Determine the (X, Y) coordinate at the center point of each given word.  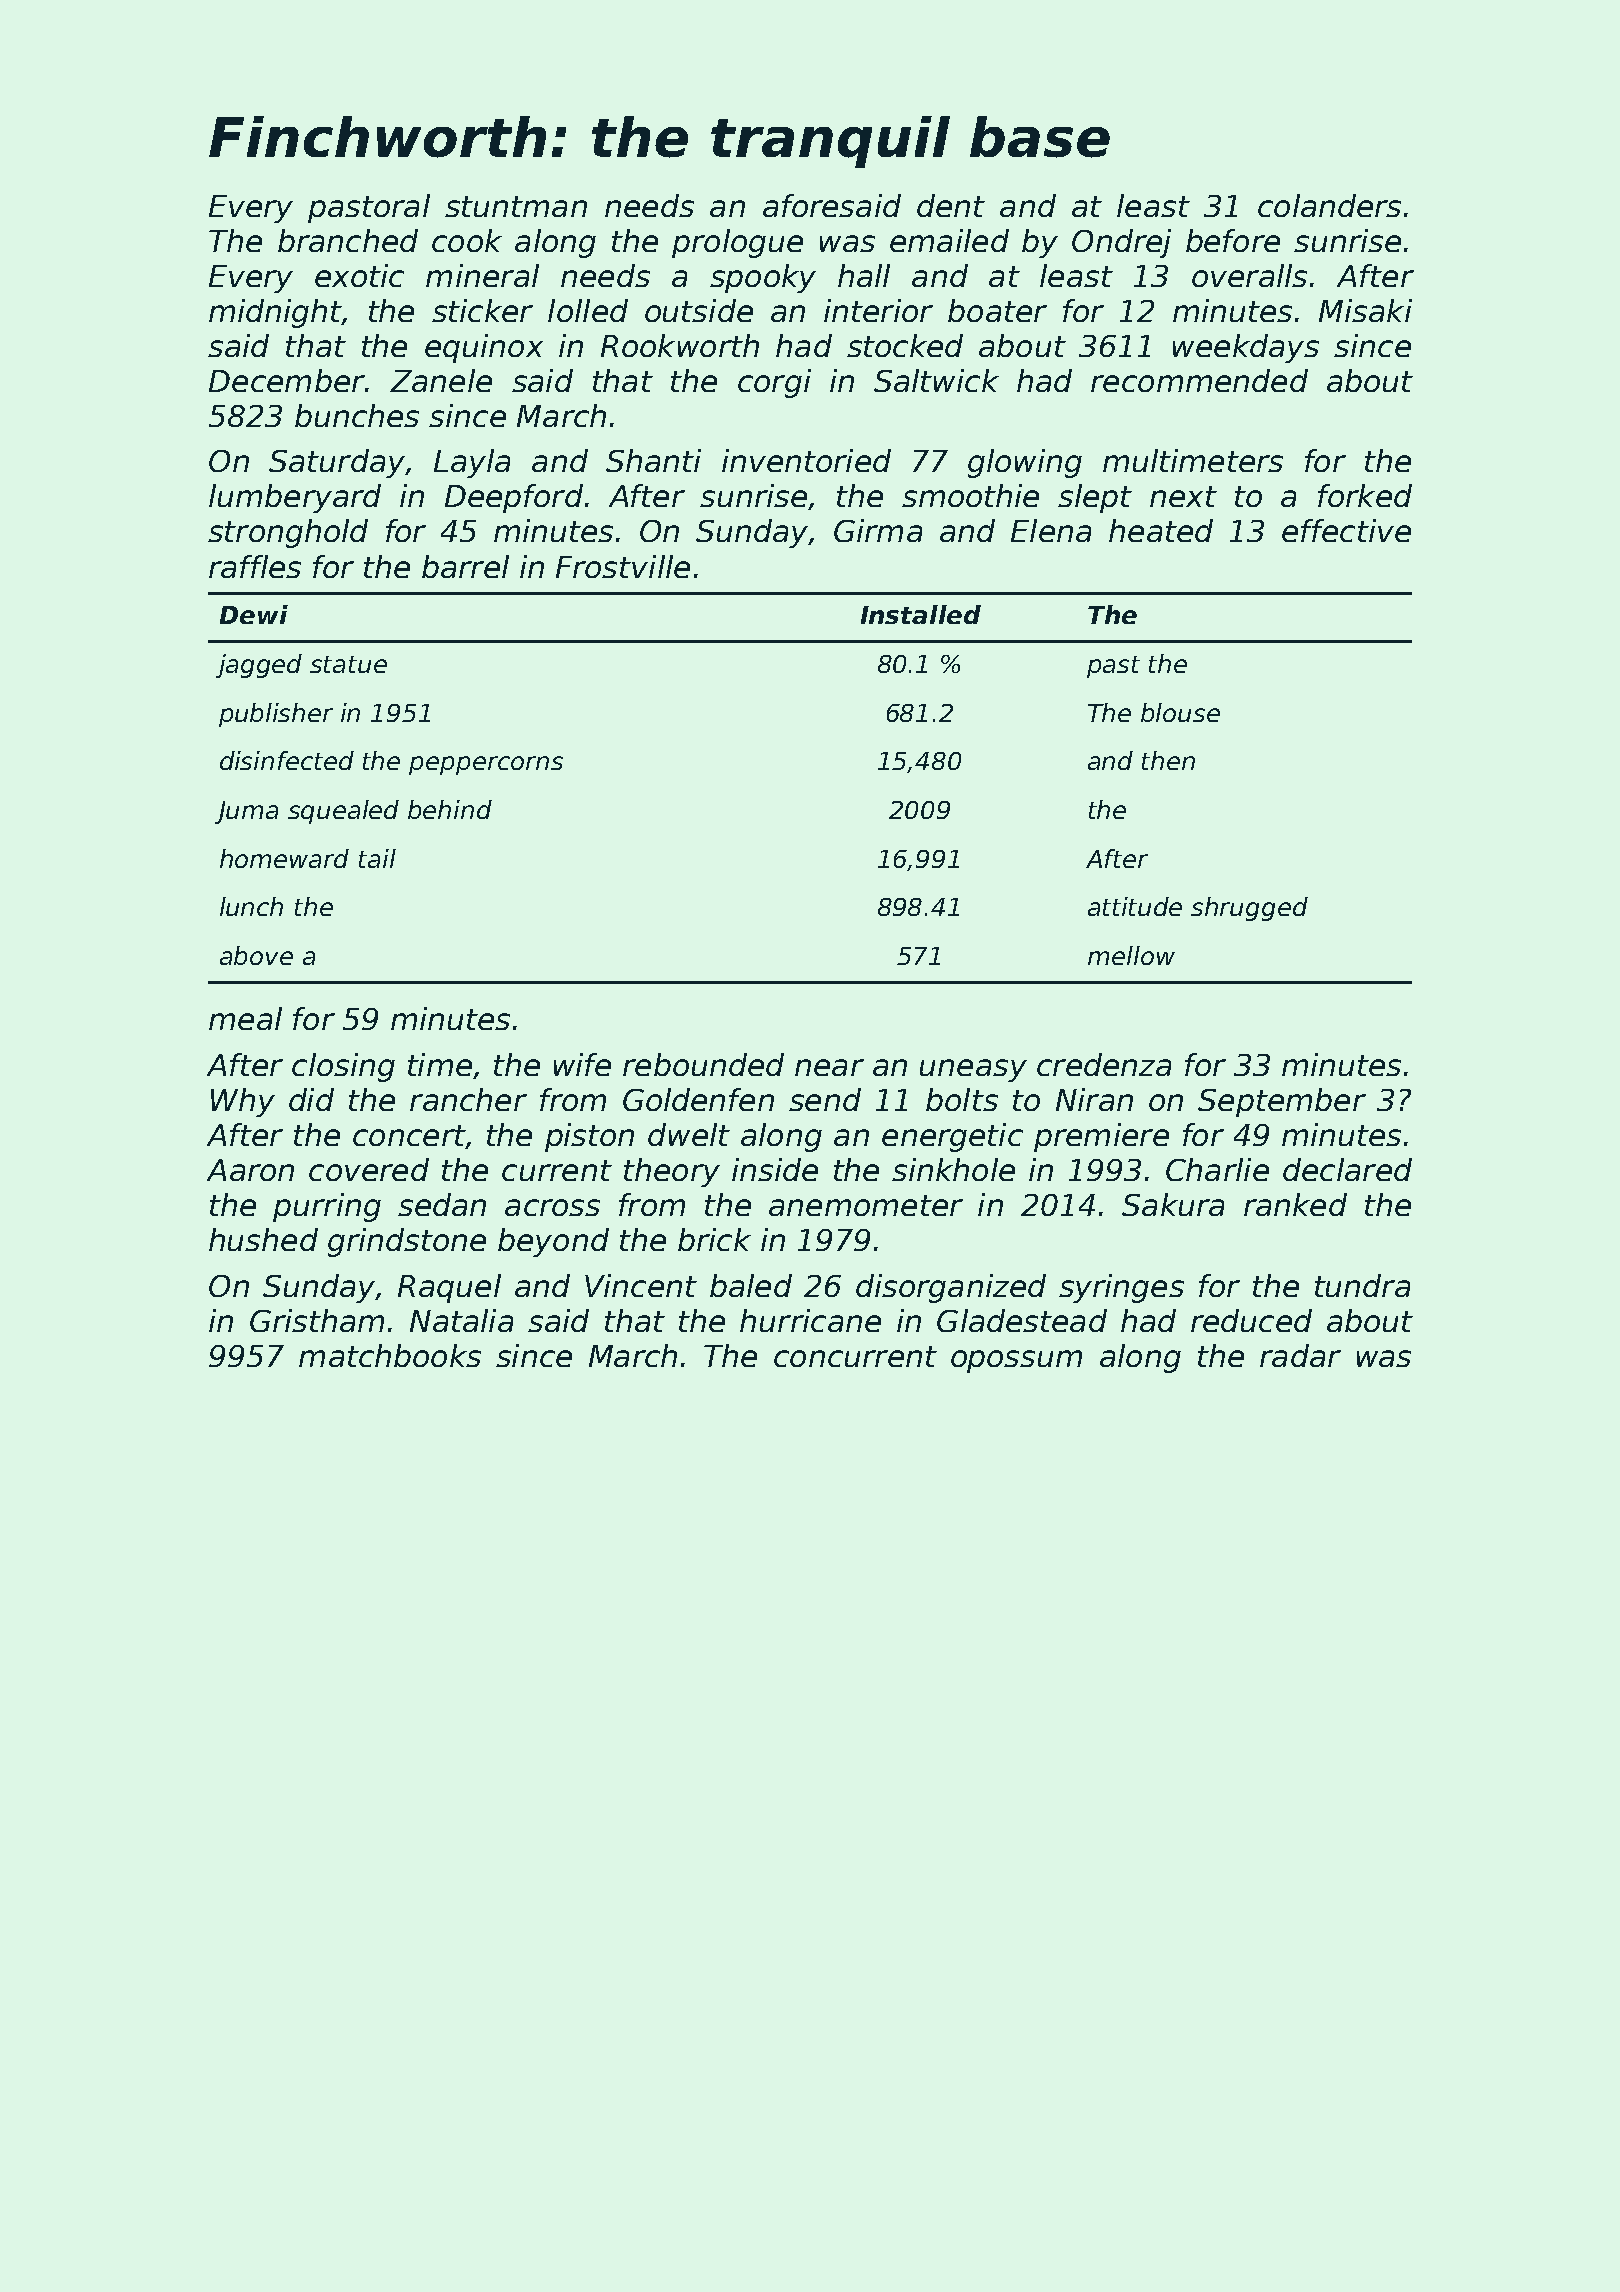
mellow (1131, 955)
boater (997, 310)
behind (450, 809)
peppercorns (486, 765)
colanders (1329, 205)
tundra (1362, 1285)
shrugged (1249, 909)
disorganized (951, 1288)
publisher (276, 715)
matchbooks (390, 1355)
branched (348, 240)
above (256, 955)
